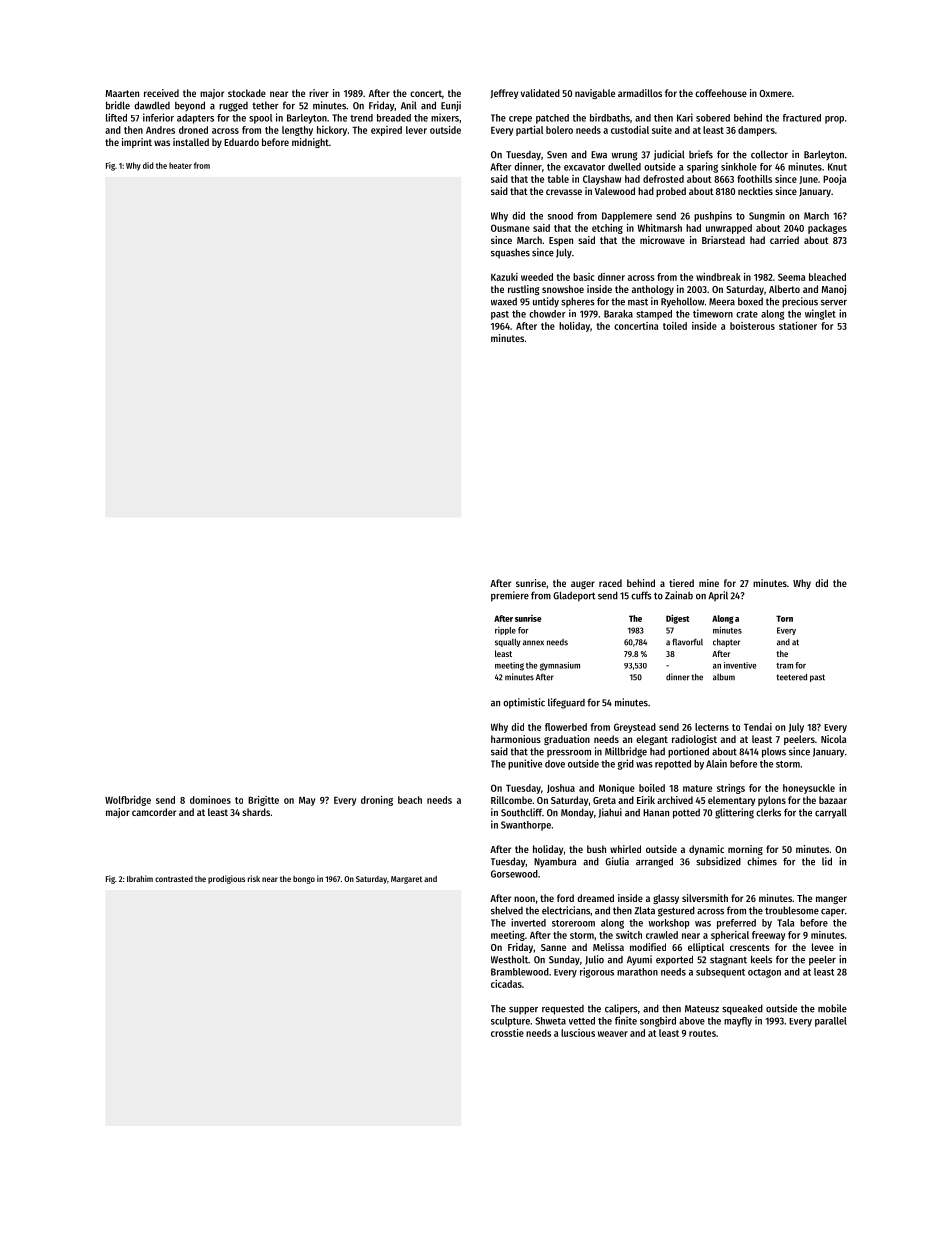  Describe the element at coordinates (504, 302) in the screenshot. I see `waxed` at that location.
